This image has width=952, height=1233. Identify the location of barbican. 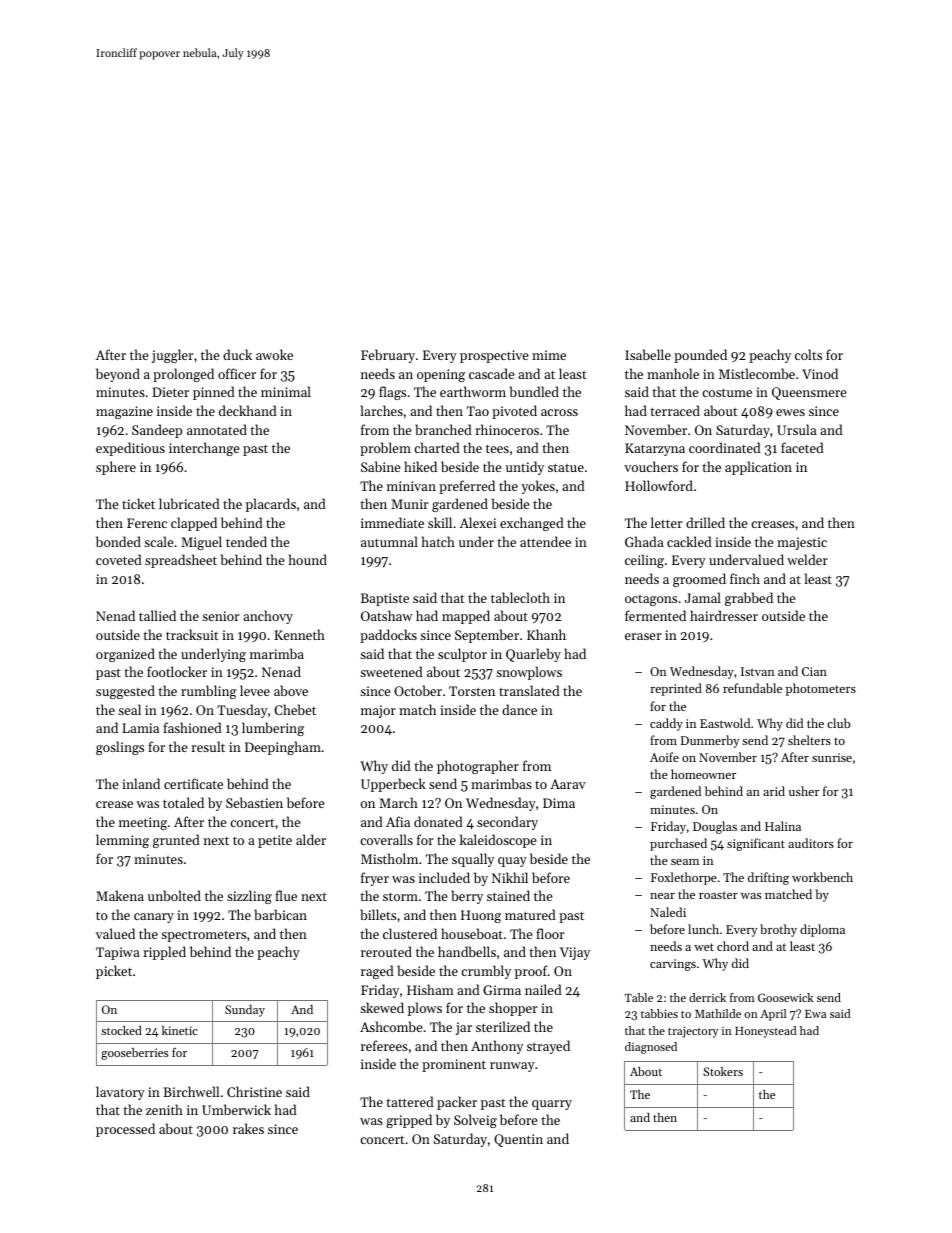
(280, 914).
